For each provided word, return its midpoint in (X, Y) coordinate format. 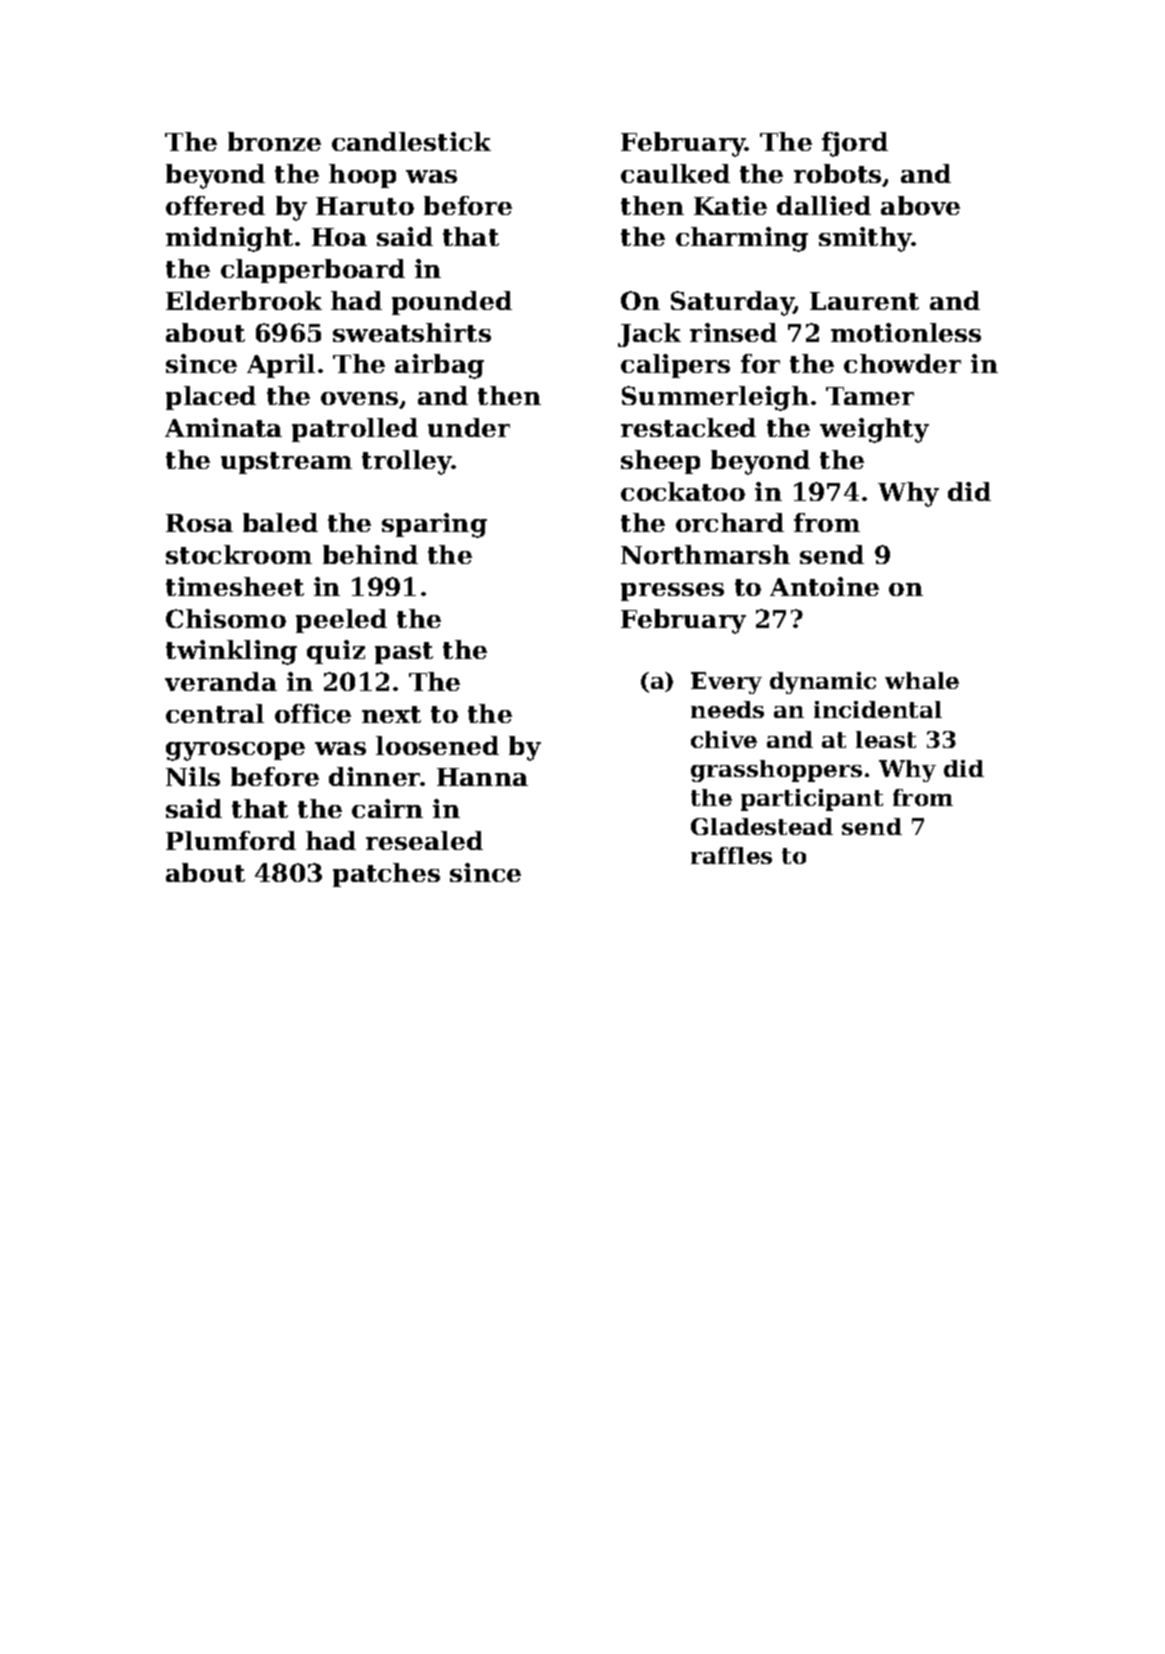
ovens (359, 398)
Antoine (824, 586)
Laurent (864, 301)
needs (727, 709)
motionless (906, 332)
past (404, 653)
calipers (675, 366)
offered (215, 205)
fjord (855, 144)
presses (672, 592)
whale (922, 680)
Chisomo (226, 618)
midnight (229, 239)
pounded (452, 303)
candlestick (411, 141)
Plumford (231, 840)
